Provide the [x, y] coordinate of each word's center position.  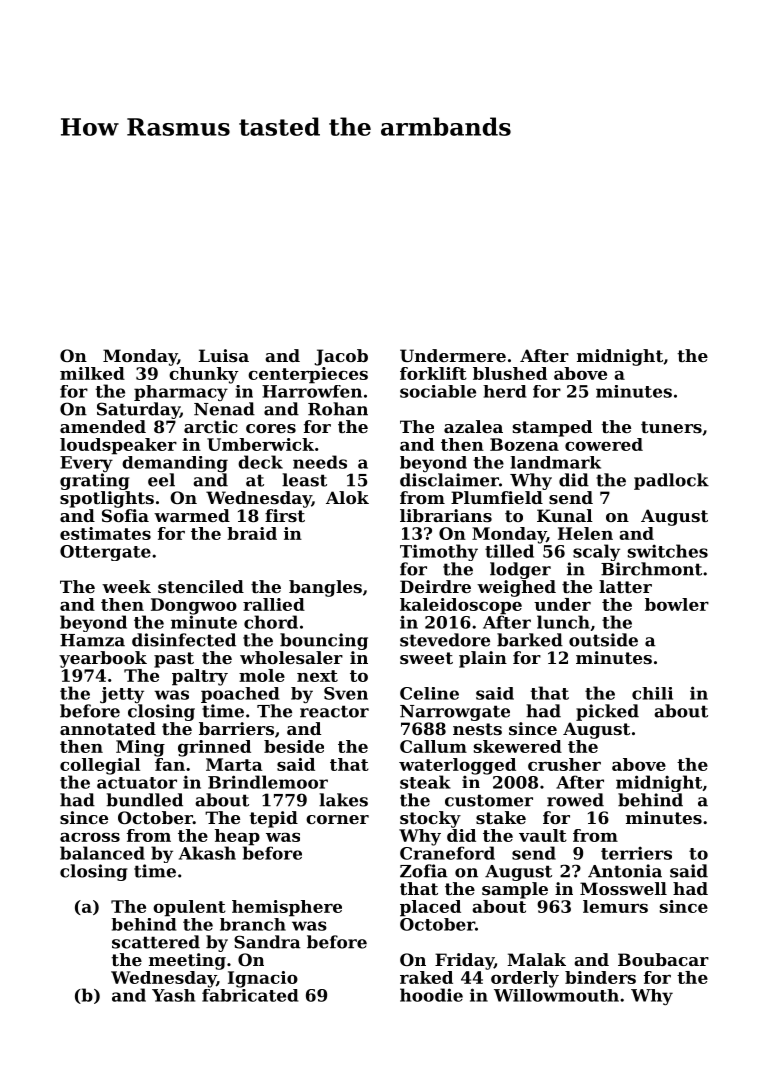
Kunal [565, 515]
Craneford [447, 853]
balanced [102, 853]
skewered [518, 746]
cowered [604, 444]
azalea [473, 426]
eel [161, 480]
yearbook [103, 659]
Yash [173, 995]
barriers [236, 728]
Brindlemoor [268, 782]
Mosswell [623, 888]
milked [92, 373]
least [304, 480]
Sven [346, 693]
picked [607, 712]
